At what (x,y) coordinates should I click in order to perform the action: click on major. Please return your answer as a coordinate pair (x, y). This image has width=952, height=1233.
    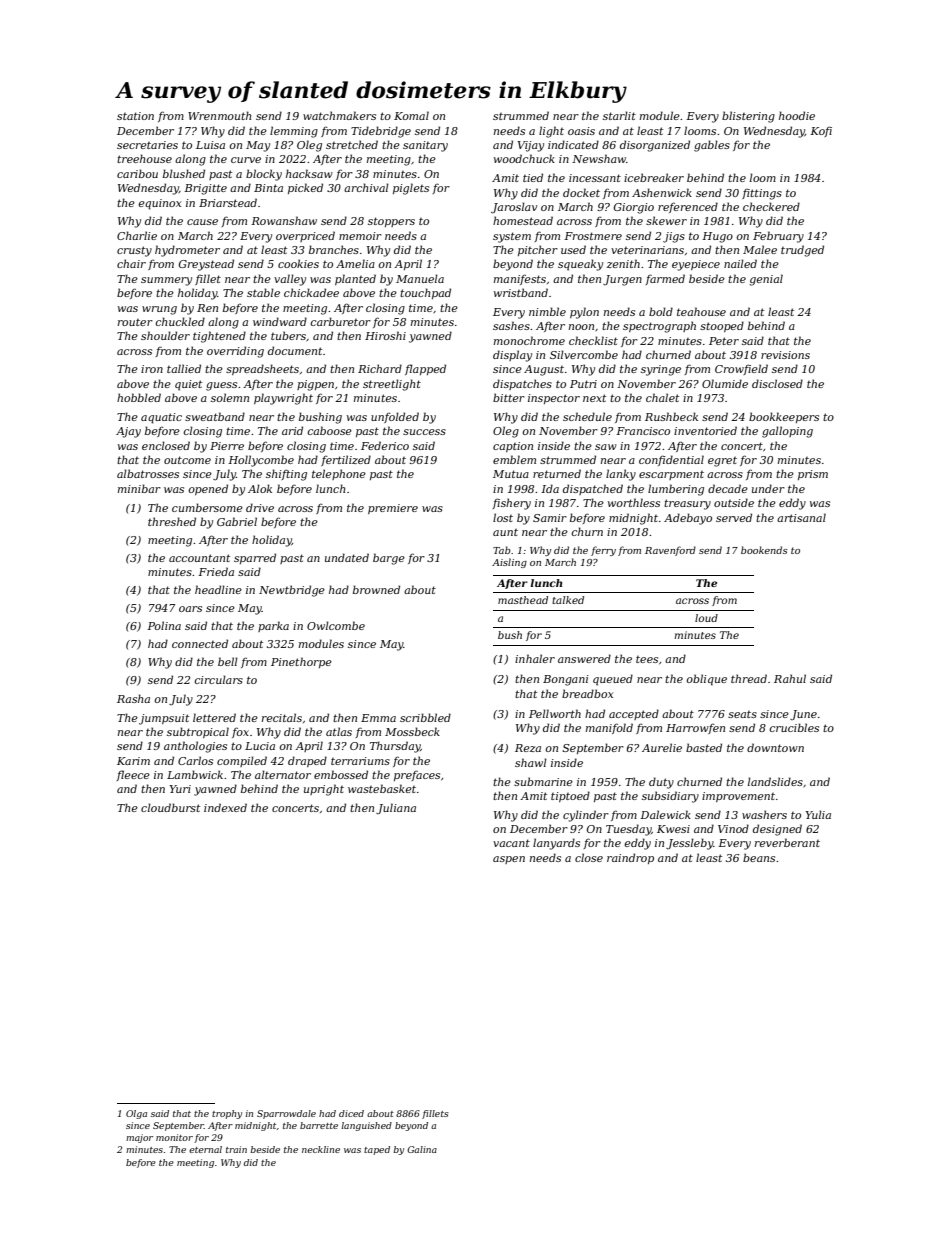
    Looking at the image, I should click on (139, 1138).
